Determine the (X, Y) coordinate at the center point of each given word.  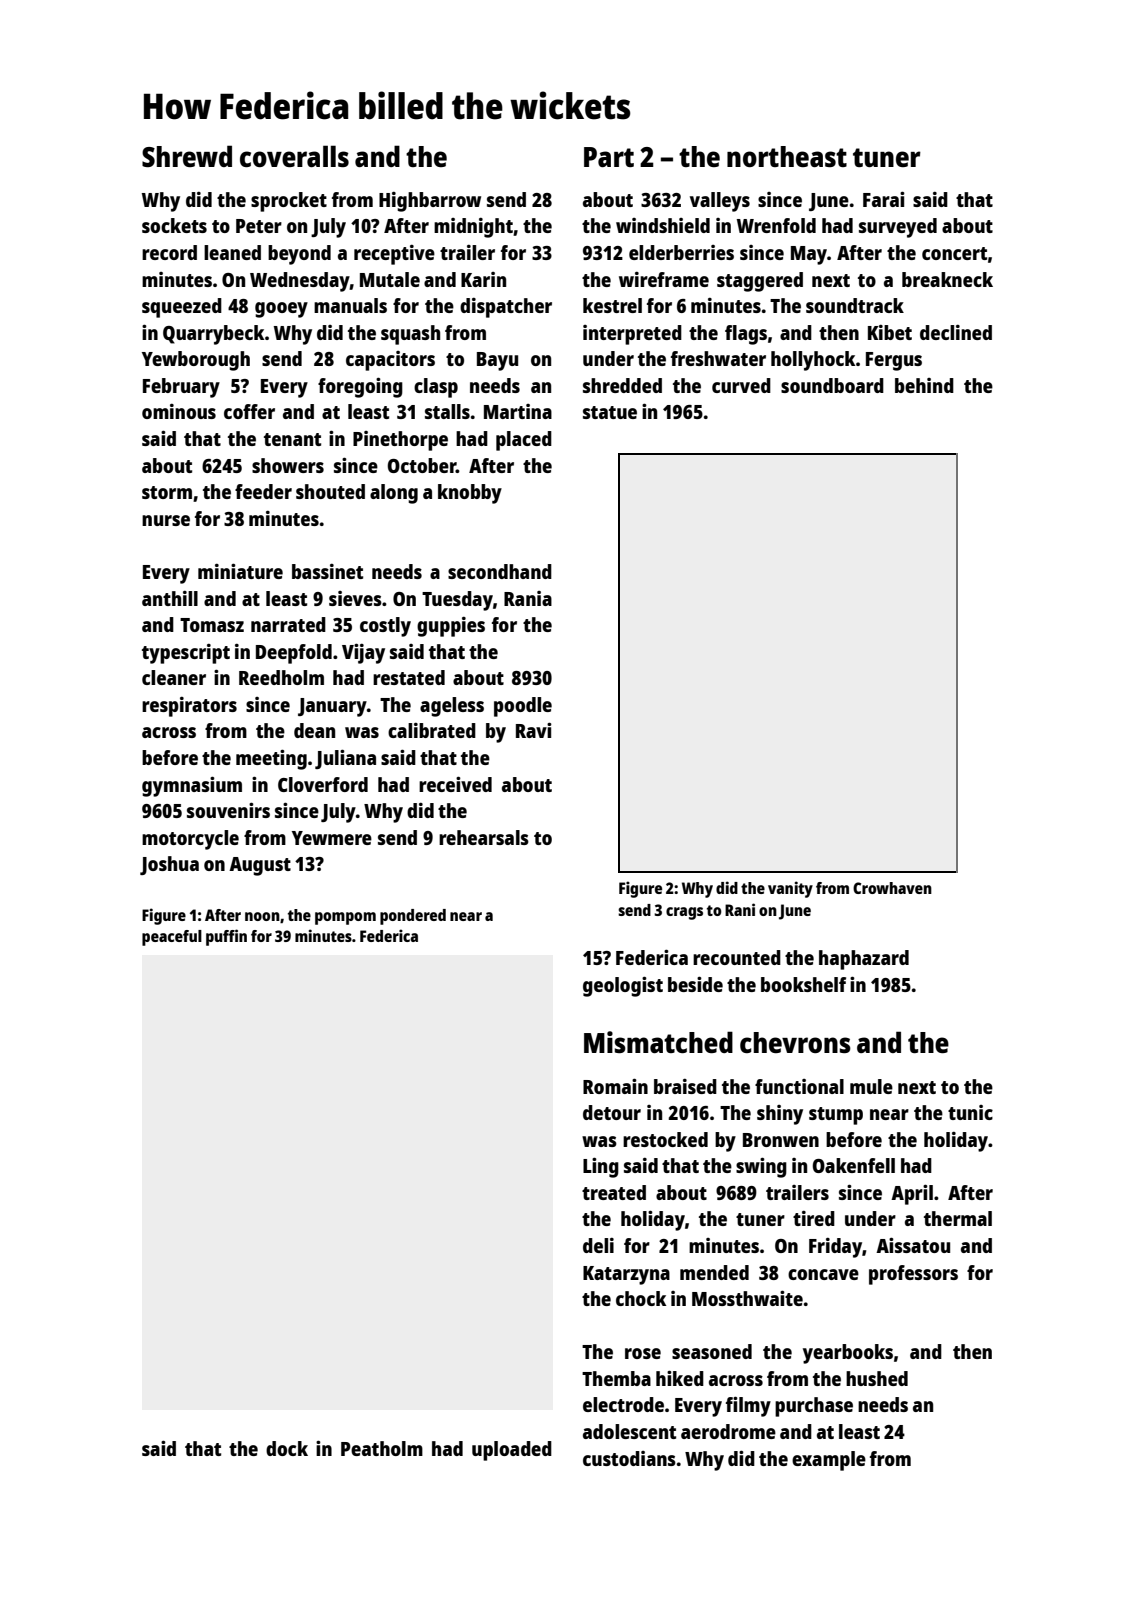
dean (314, 730)
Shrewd (187, 156)
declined (956, 332)
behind (924, 385)
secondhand (500, 571)
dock (287, 1448)
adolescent (629, 1431)
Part (609, 157)
